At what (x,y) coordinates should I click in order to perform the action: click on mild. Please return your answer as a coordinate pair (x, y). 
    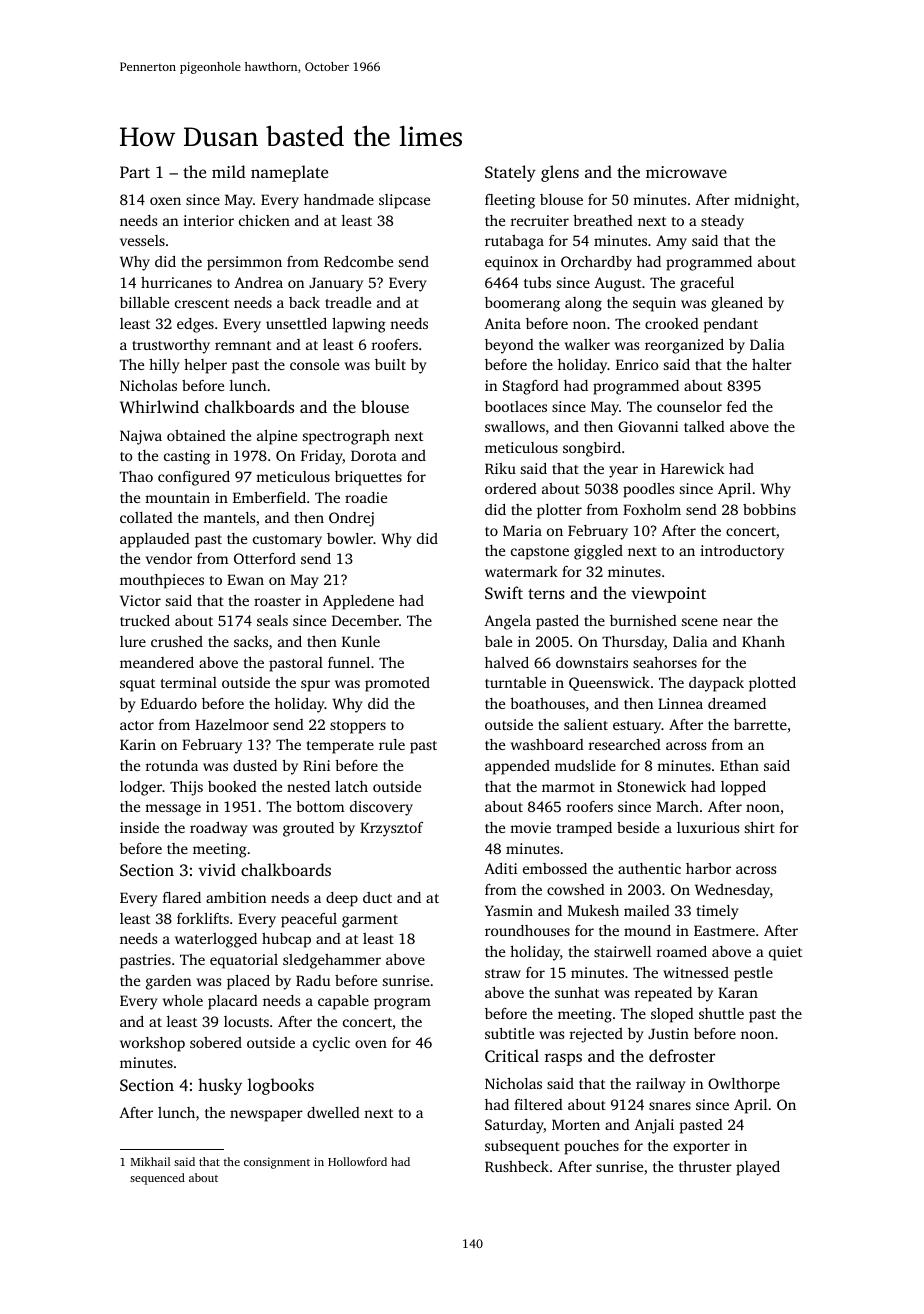
    Looking at the image, I should click on (229, 171).
